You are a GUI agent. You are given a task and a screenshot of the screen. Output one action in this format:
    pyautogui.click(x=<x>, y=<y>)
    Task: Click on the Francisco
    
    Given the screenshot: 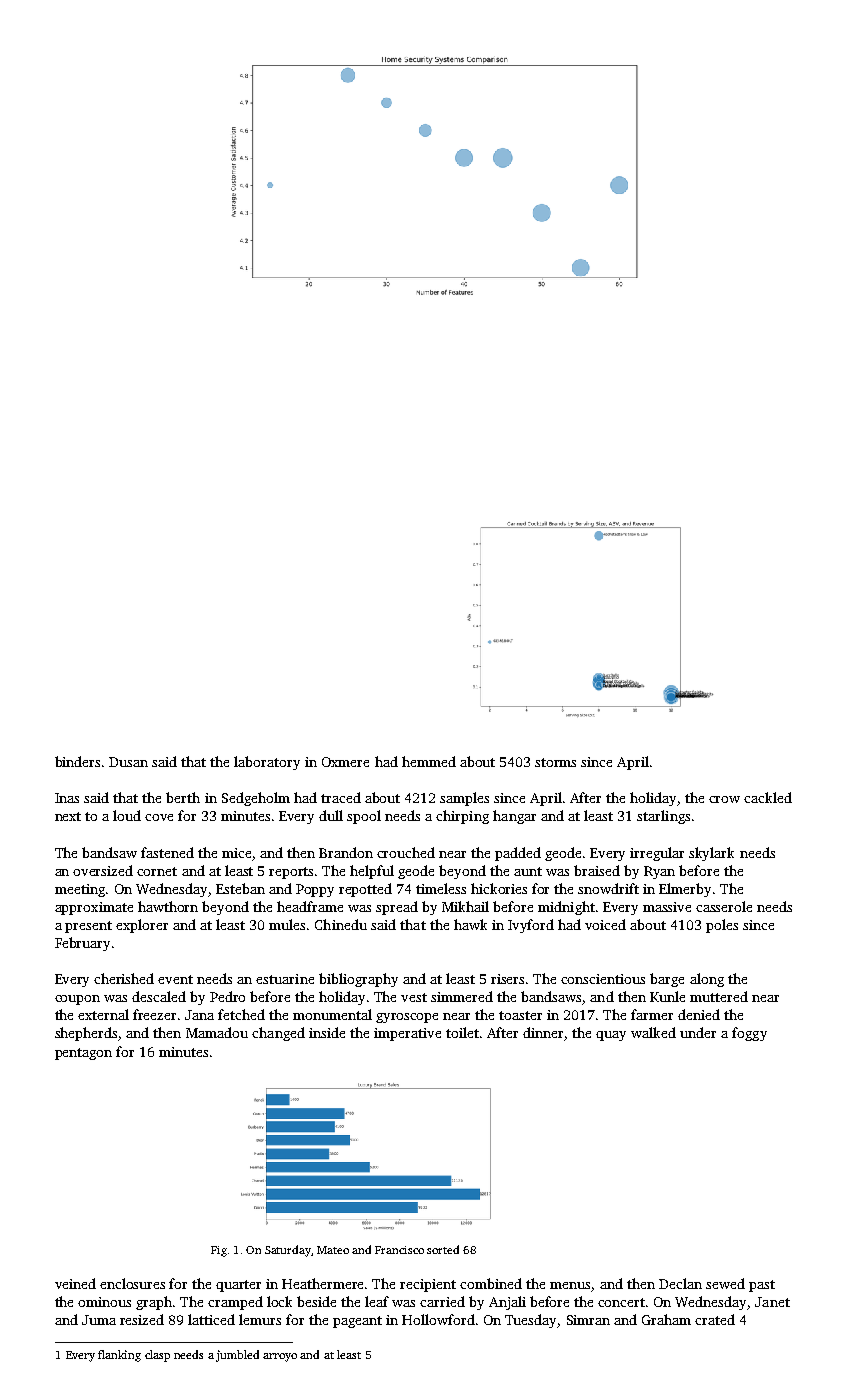 What is the action you would take?
    pyautogui.click(x=399, y=1250)
